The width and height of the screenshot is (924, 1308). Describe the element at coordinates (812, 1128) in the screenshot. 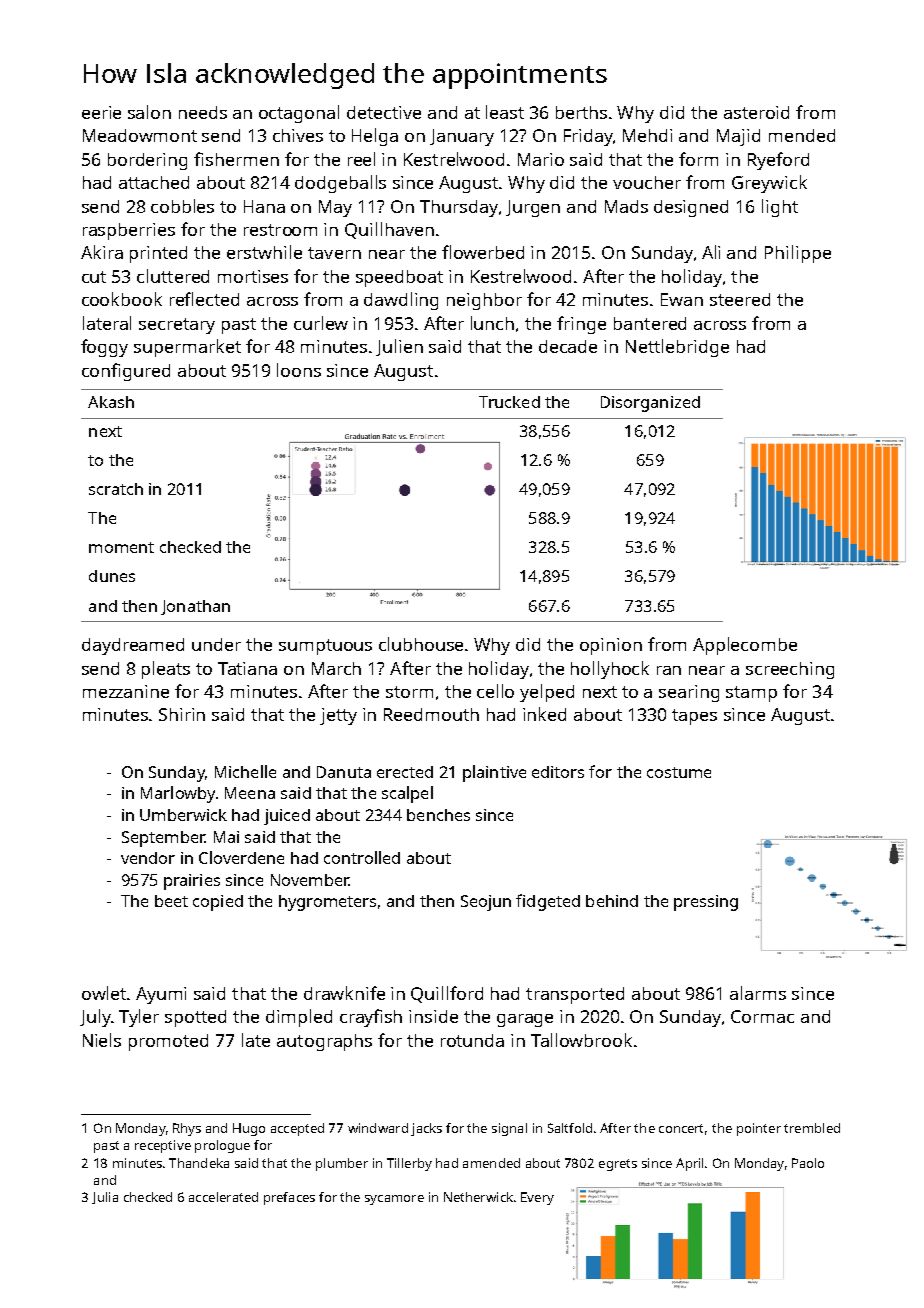

I see `trembled` at that location.
